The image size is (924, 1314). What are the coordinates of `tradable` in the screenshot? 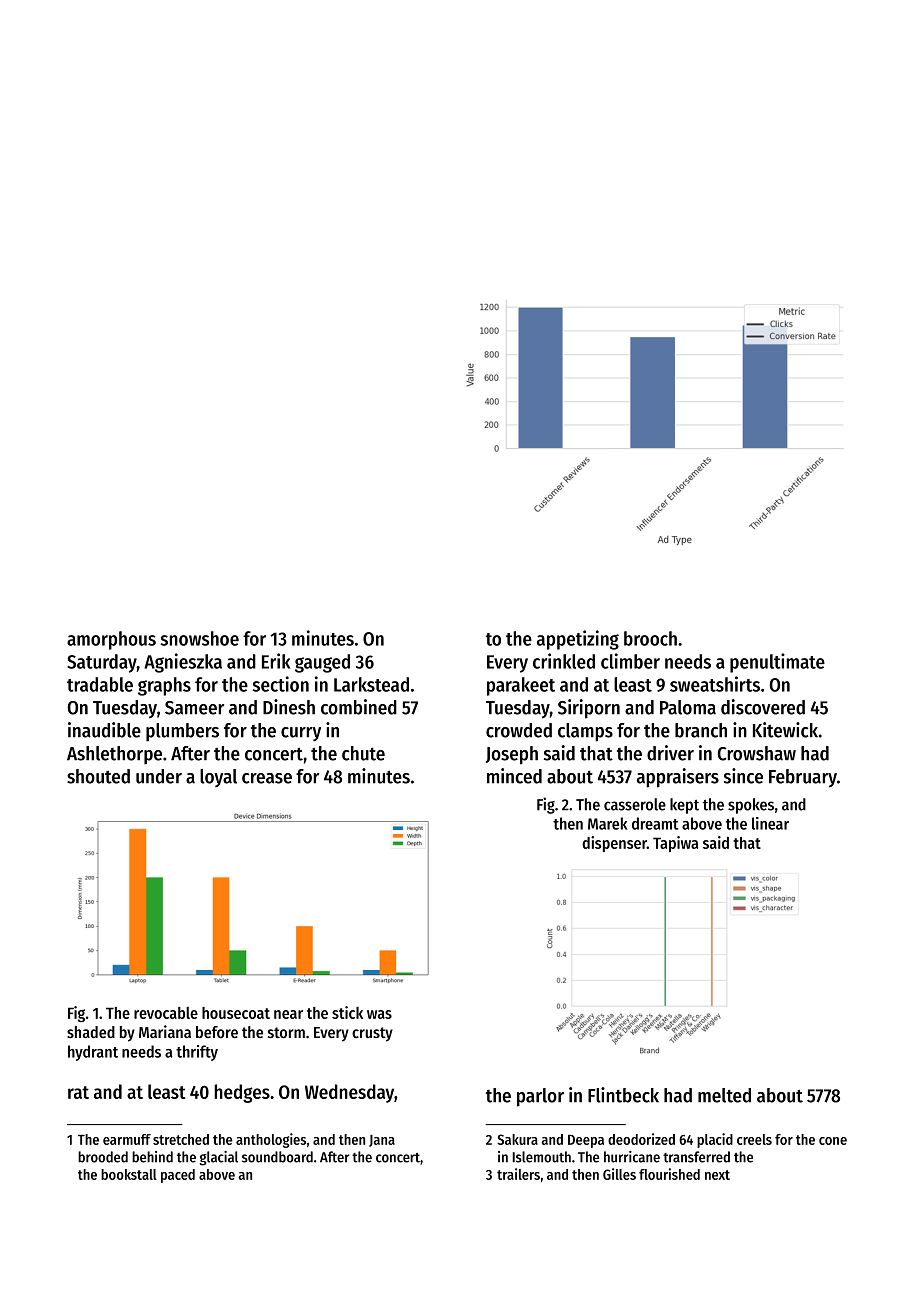 It's located at (100, 684).
